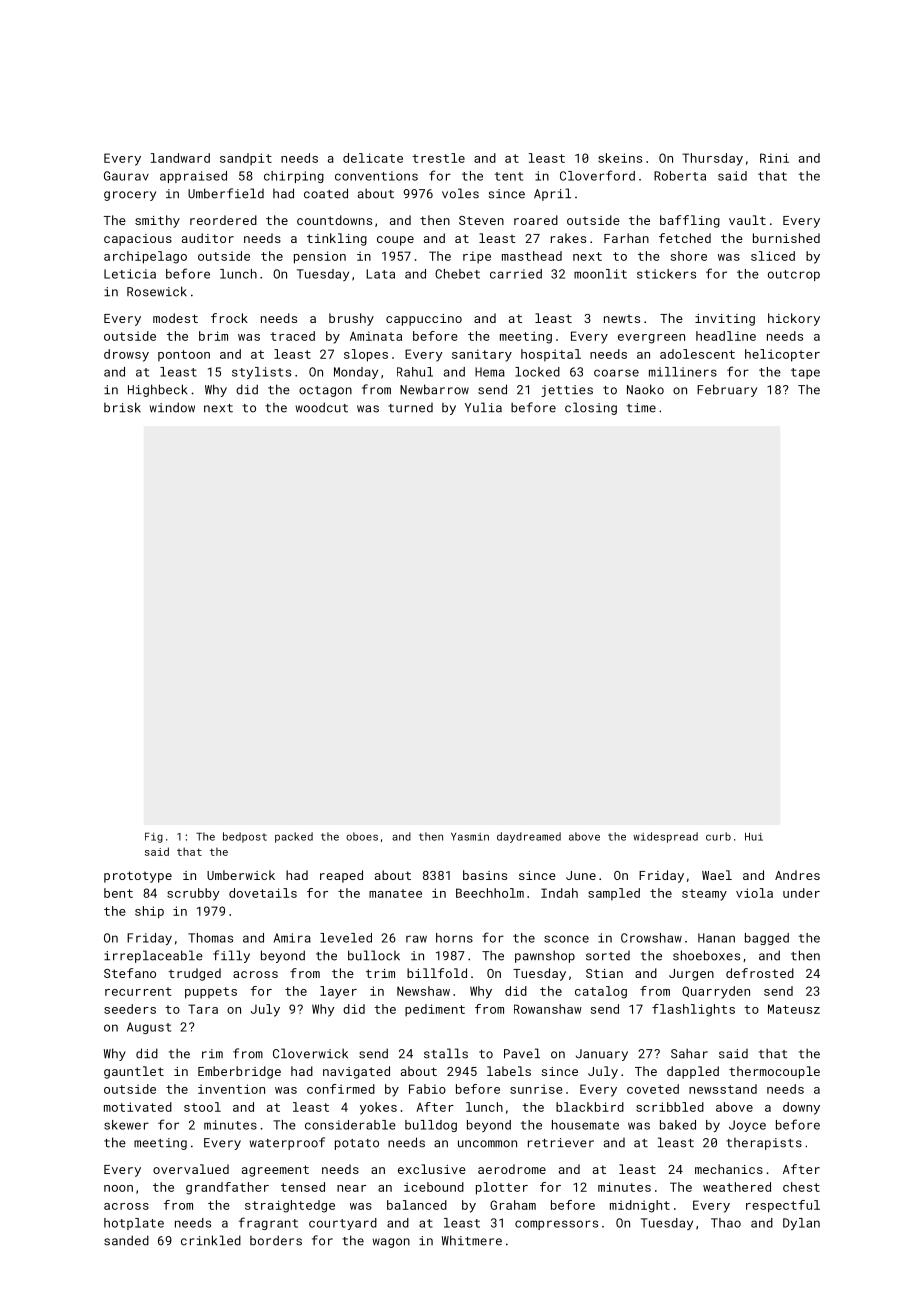  I want to click on Dylan, so click(801, 1224).
